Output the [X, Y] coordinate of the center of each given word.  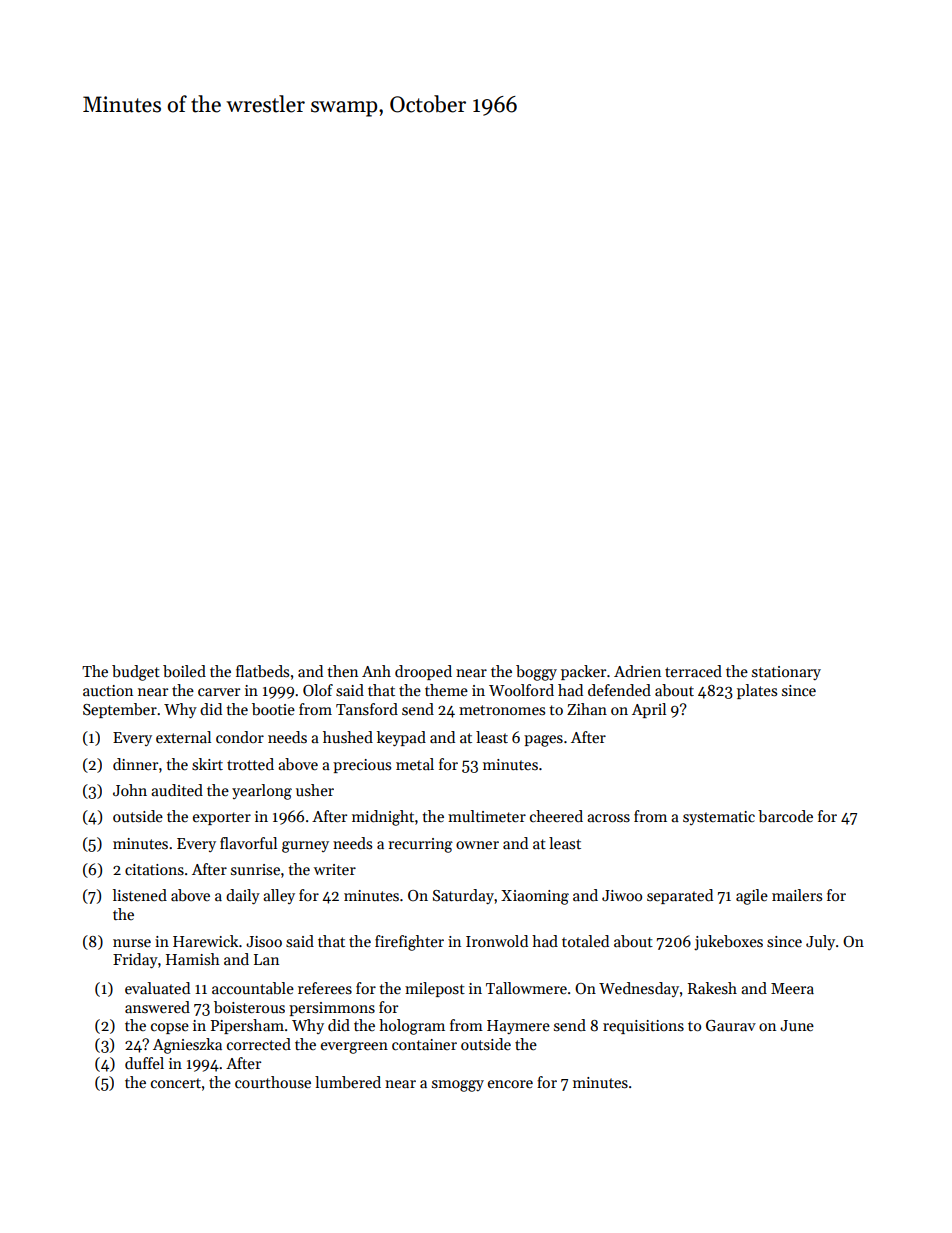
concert [176, 1083]
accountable [253, 988]
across [608, 818]
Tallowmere [526, 988]
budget [136, 673]
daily [243, 896]
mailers [797, 895]
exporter [222, 818]
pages [543, 741]
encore [510, 1084]
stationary [786, 673]
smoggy [458, 1086]
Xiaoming [535, 897]
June [797, 1025]
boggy [536, 673]
